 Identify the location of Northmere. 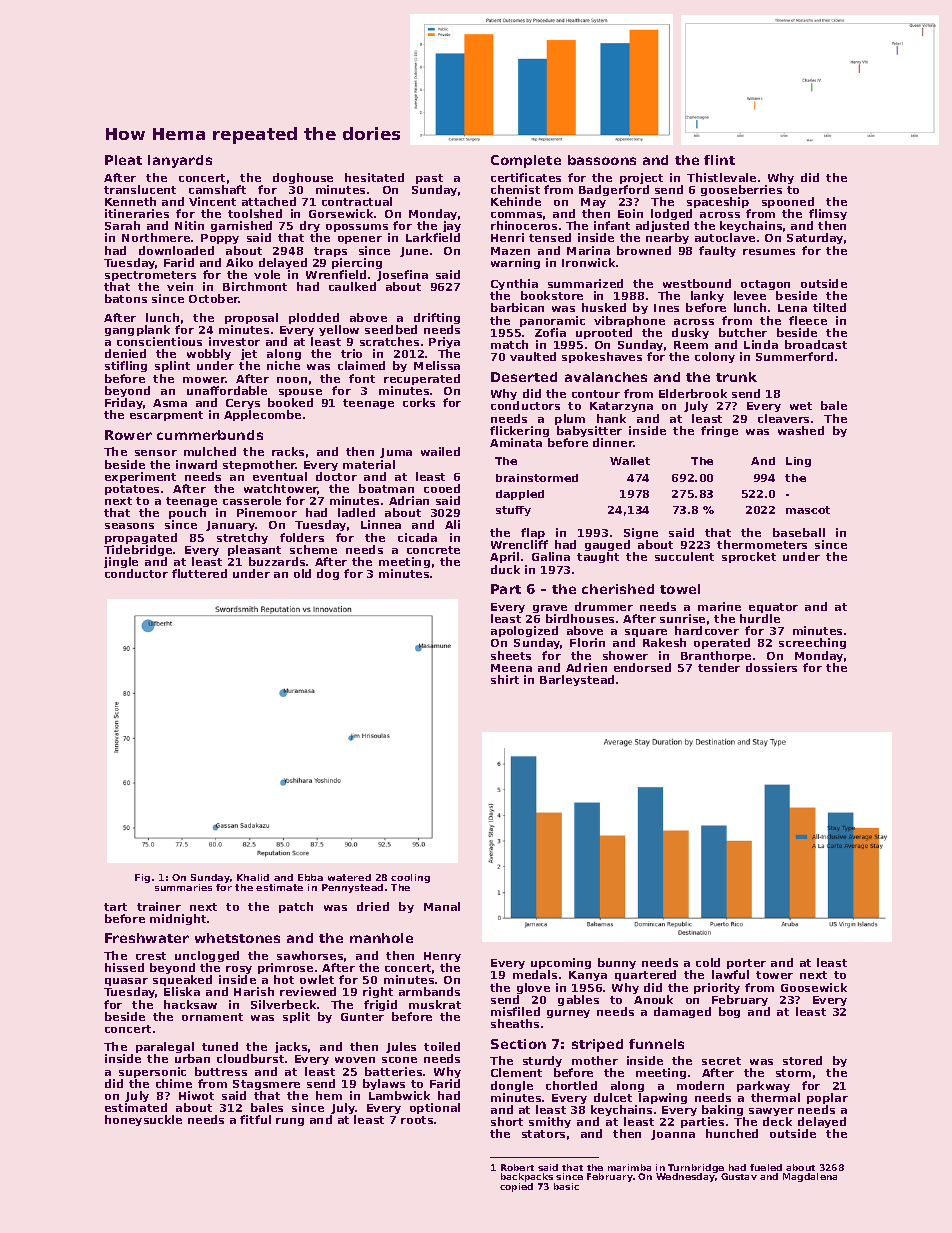
(156, 237).
